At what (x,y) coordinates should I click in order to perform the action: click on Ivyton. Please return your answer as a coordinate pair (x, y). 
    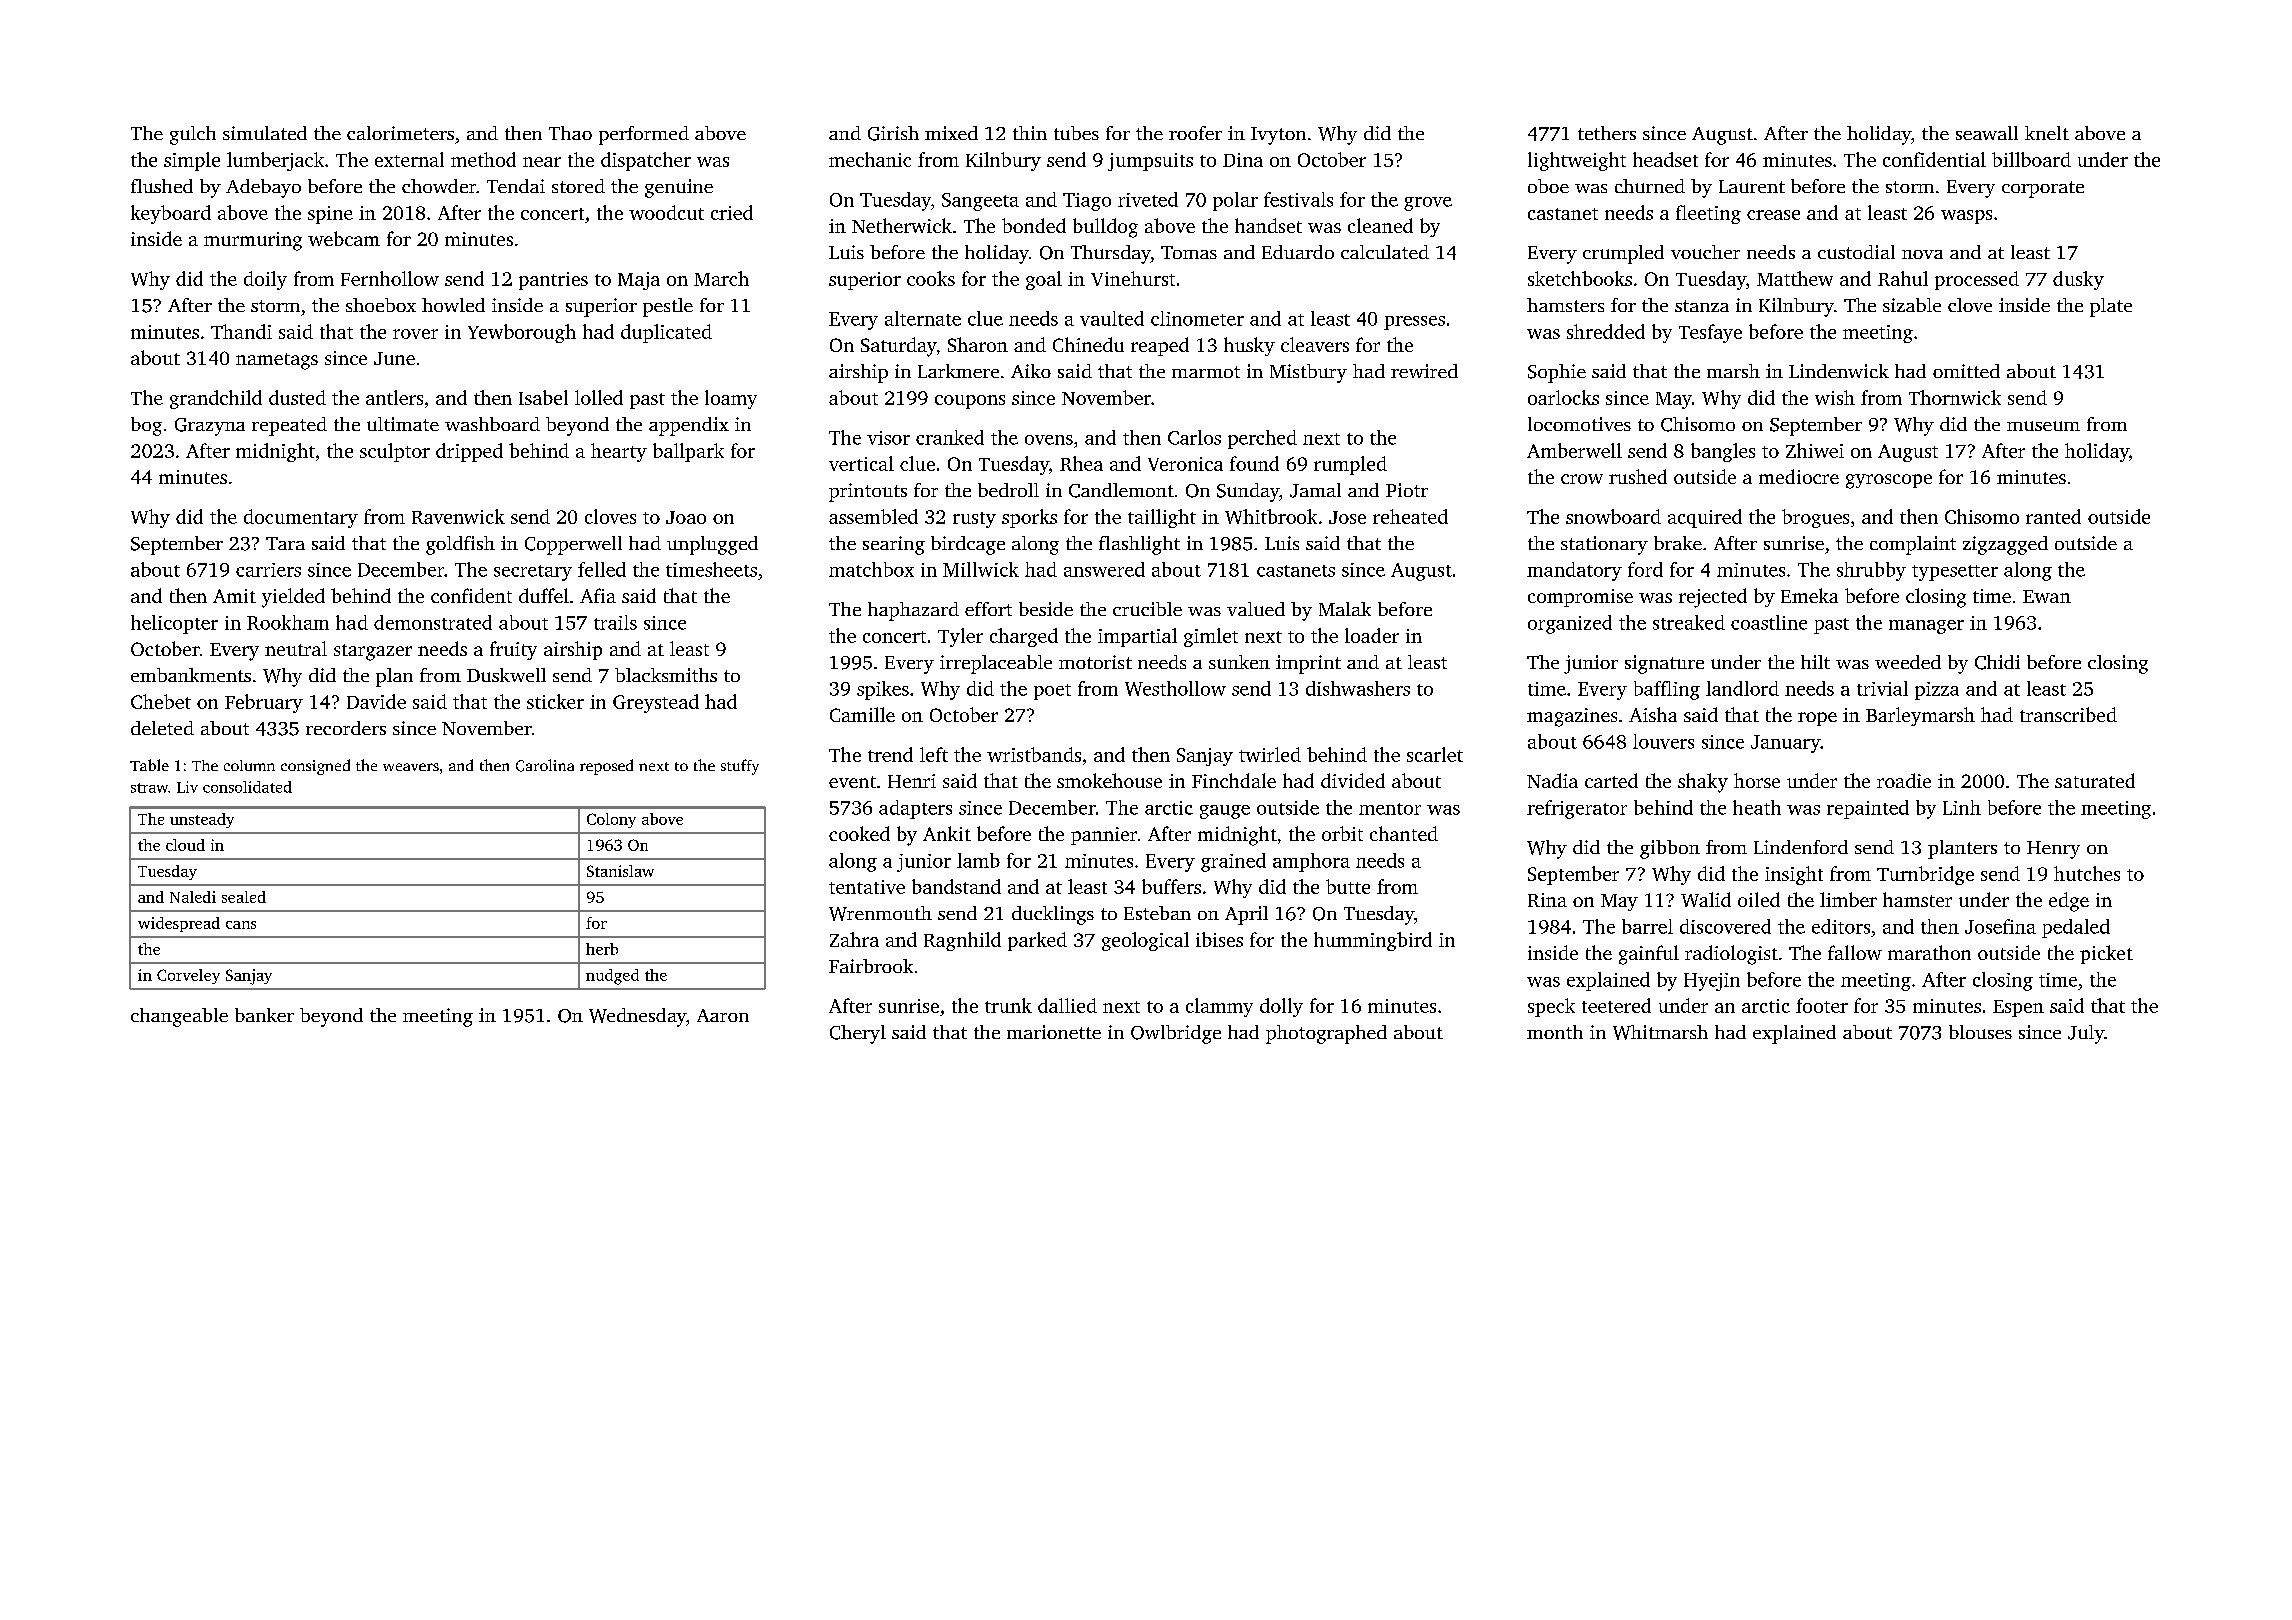
    Looking at the image, I should click on (1278, 136).
